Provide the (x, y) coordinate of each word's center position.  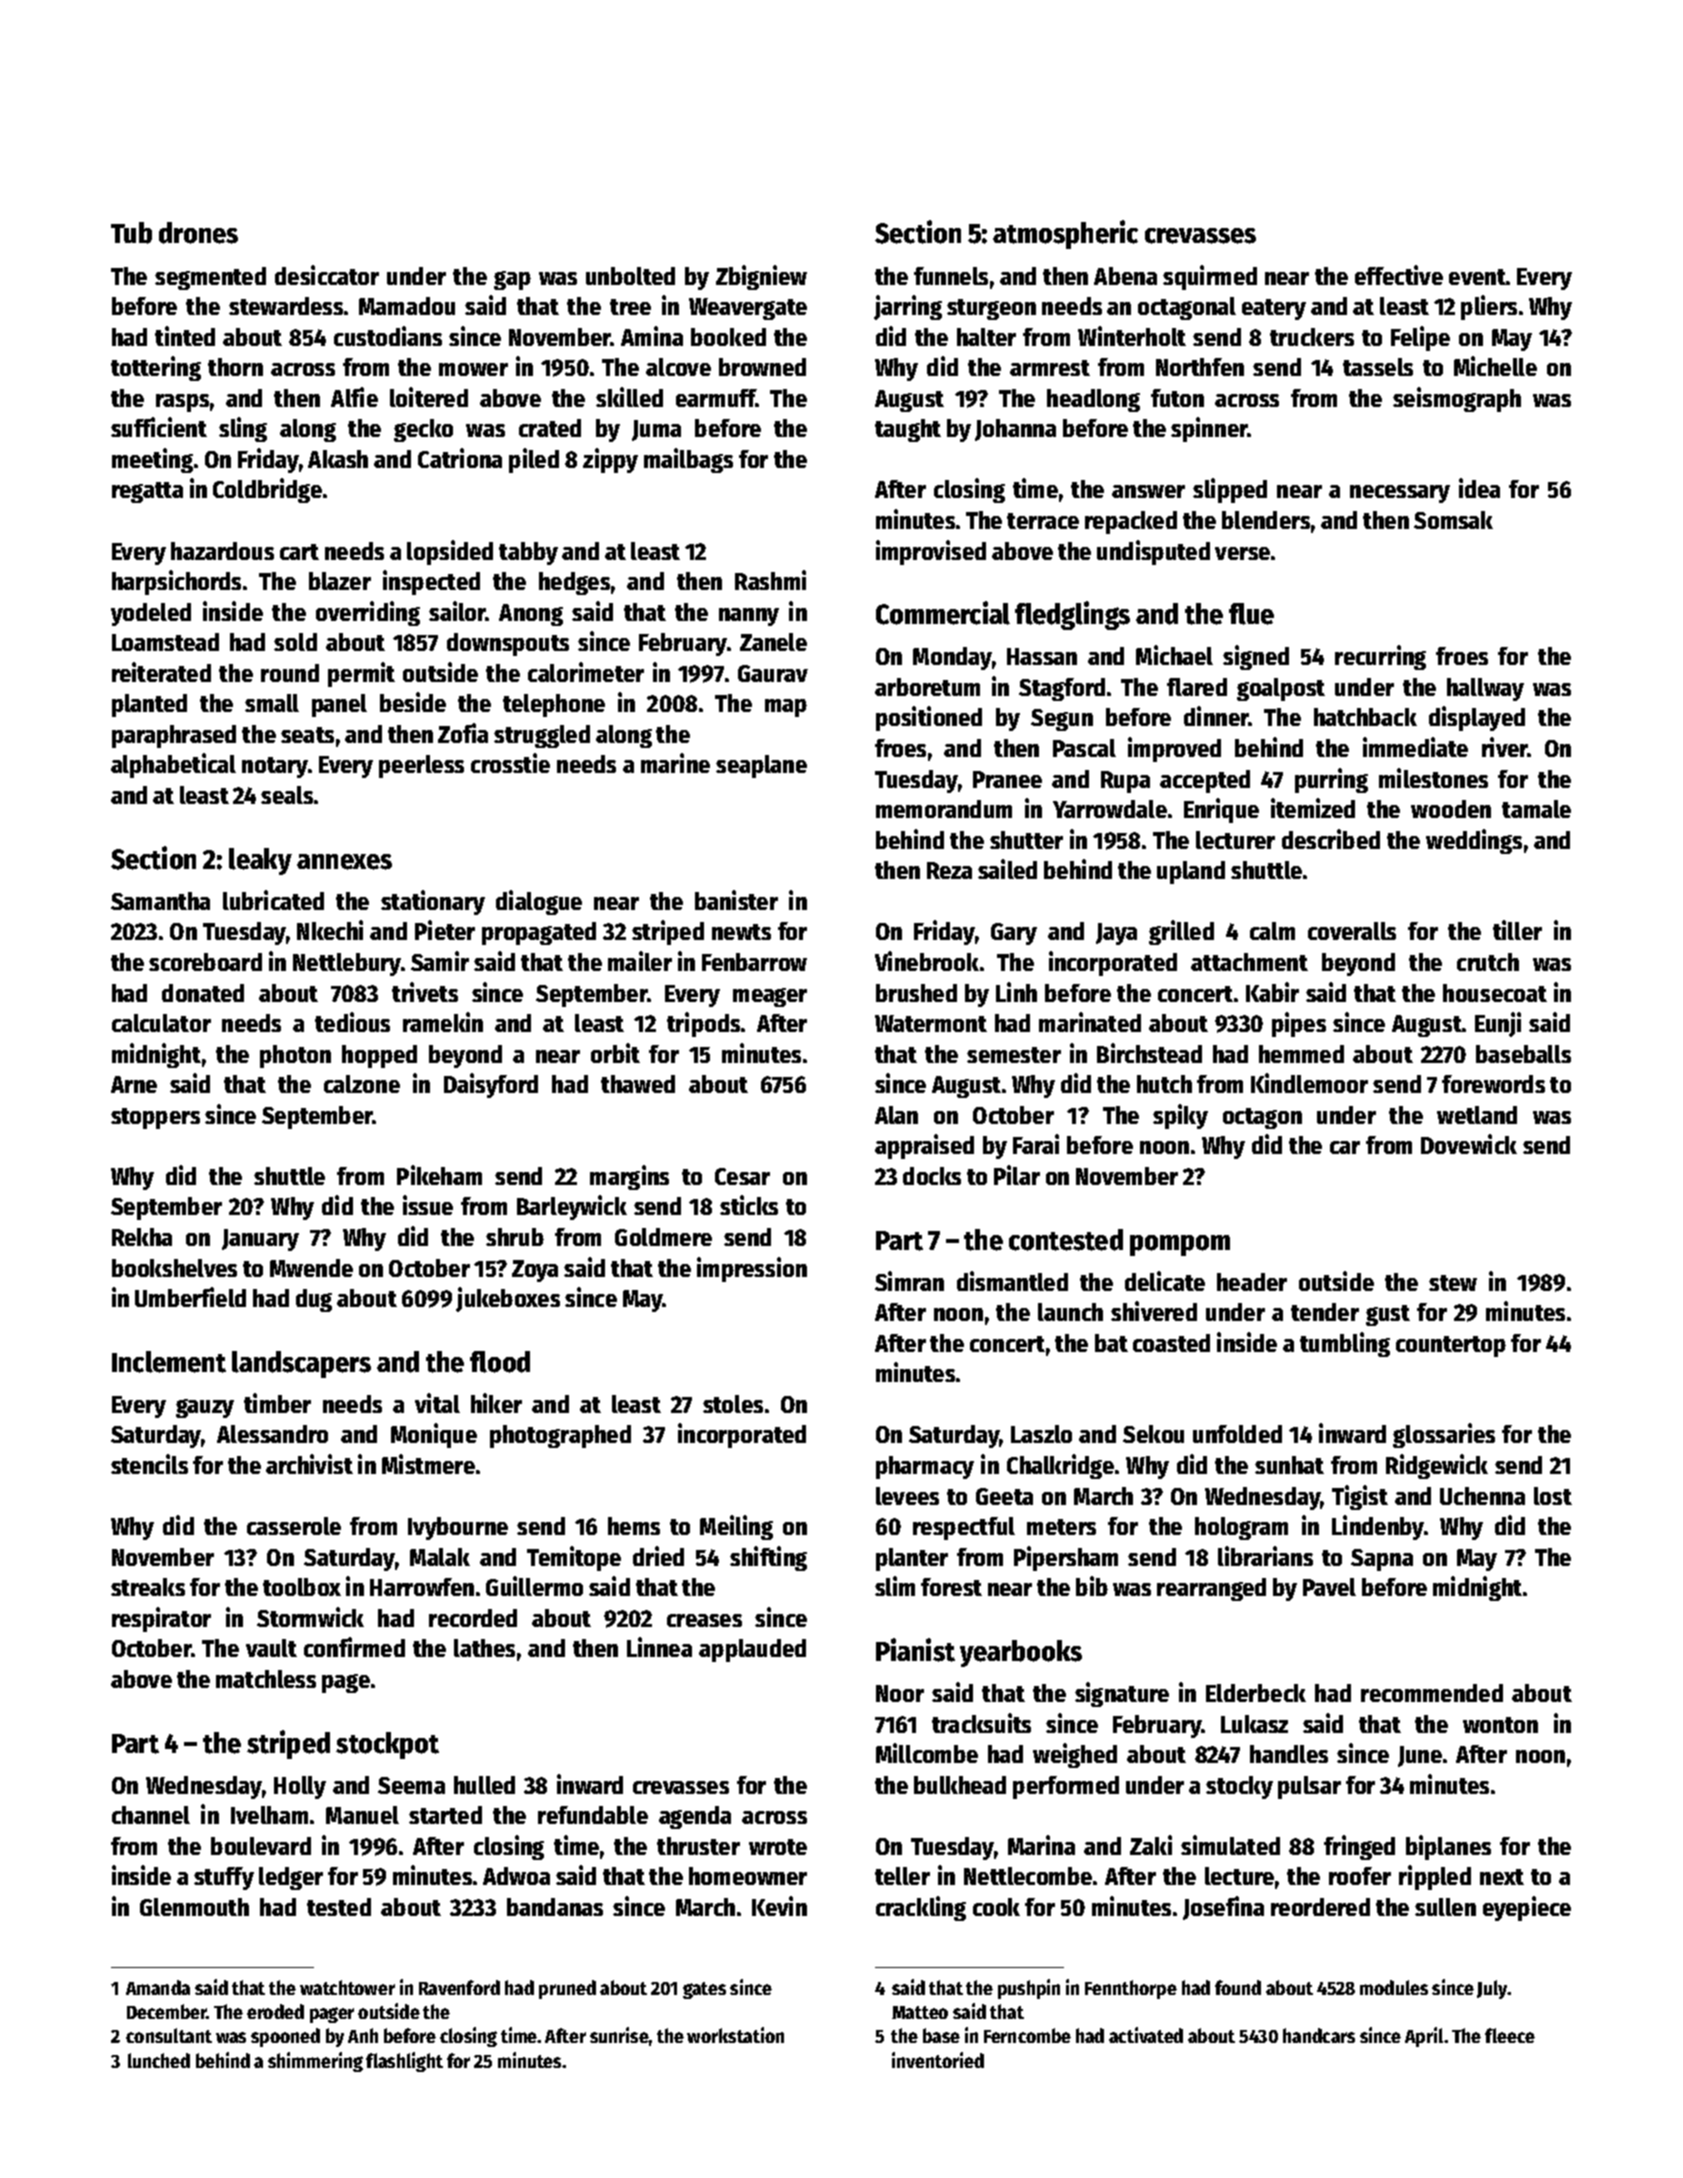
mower (473, 369)
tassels (1378, 367)
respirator (161, 1619)
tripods (703, 1024)
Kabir (1272, 992)
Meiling (736, 1527)
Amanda (158, 1987)
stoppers (155, 1118)
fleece (1510, 2035)
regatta (147, 492)
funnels (951, 276)
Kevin (779, 1906)
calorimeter (586, 672)
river (1505, 747)
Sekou (1153, 1434)
